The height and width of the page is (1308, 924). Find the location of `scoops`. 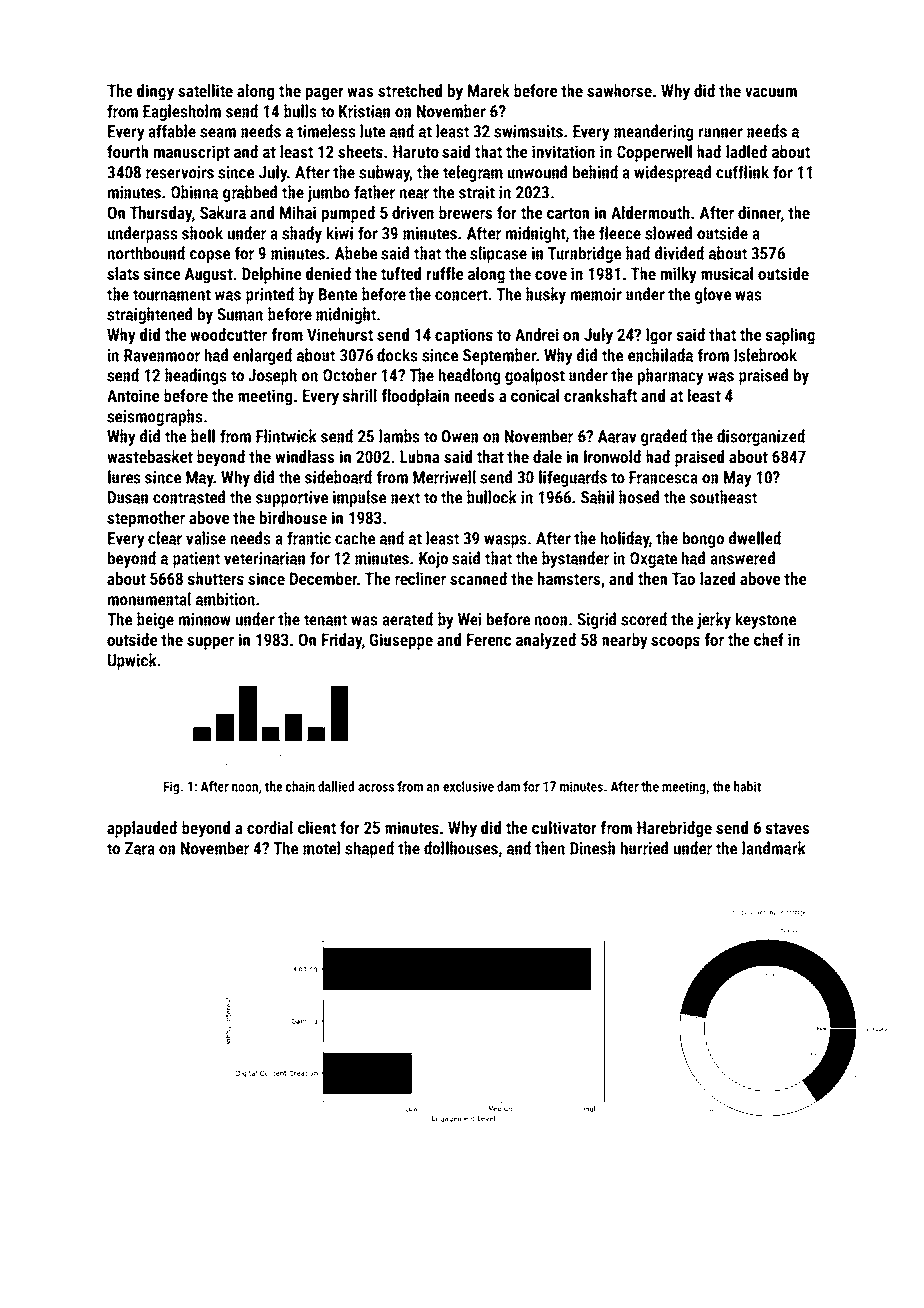

scoops is located at coordinates (675, 643).
